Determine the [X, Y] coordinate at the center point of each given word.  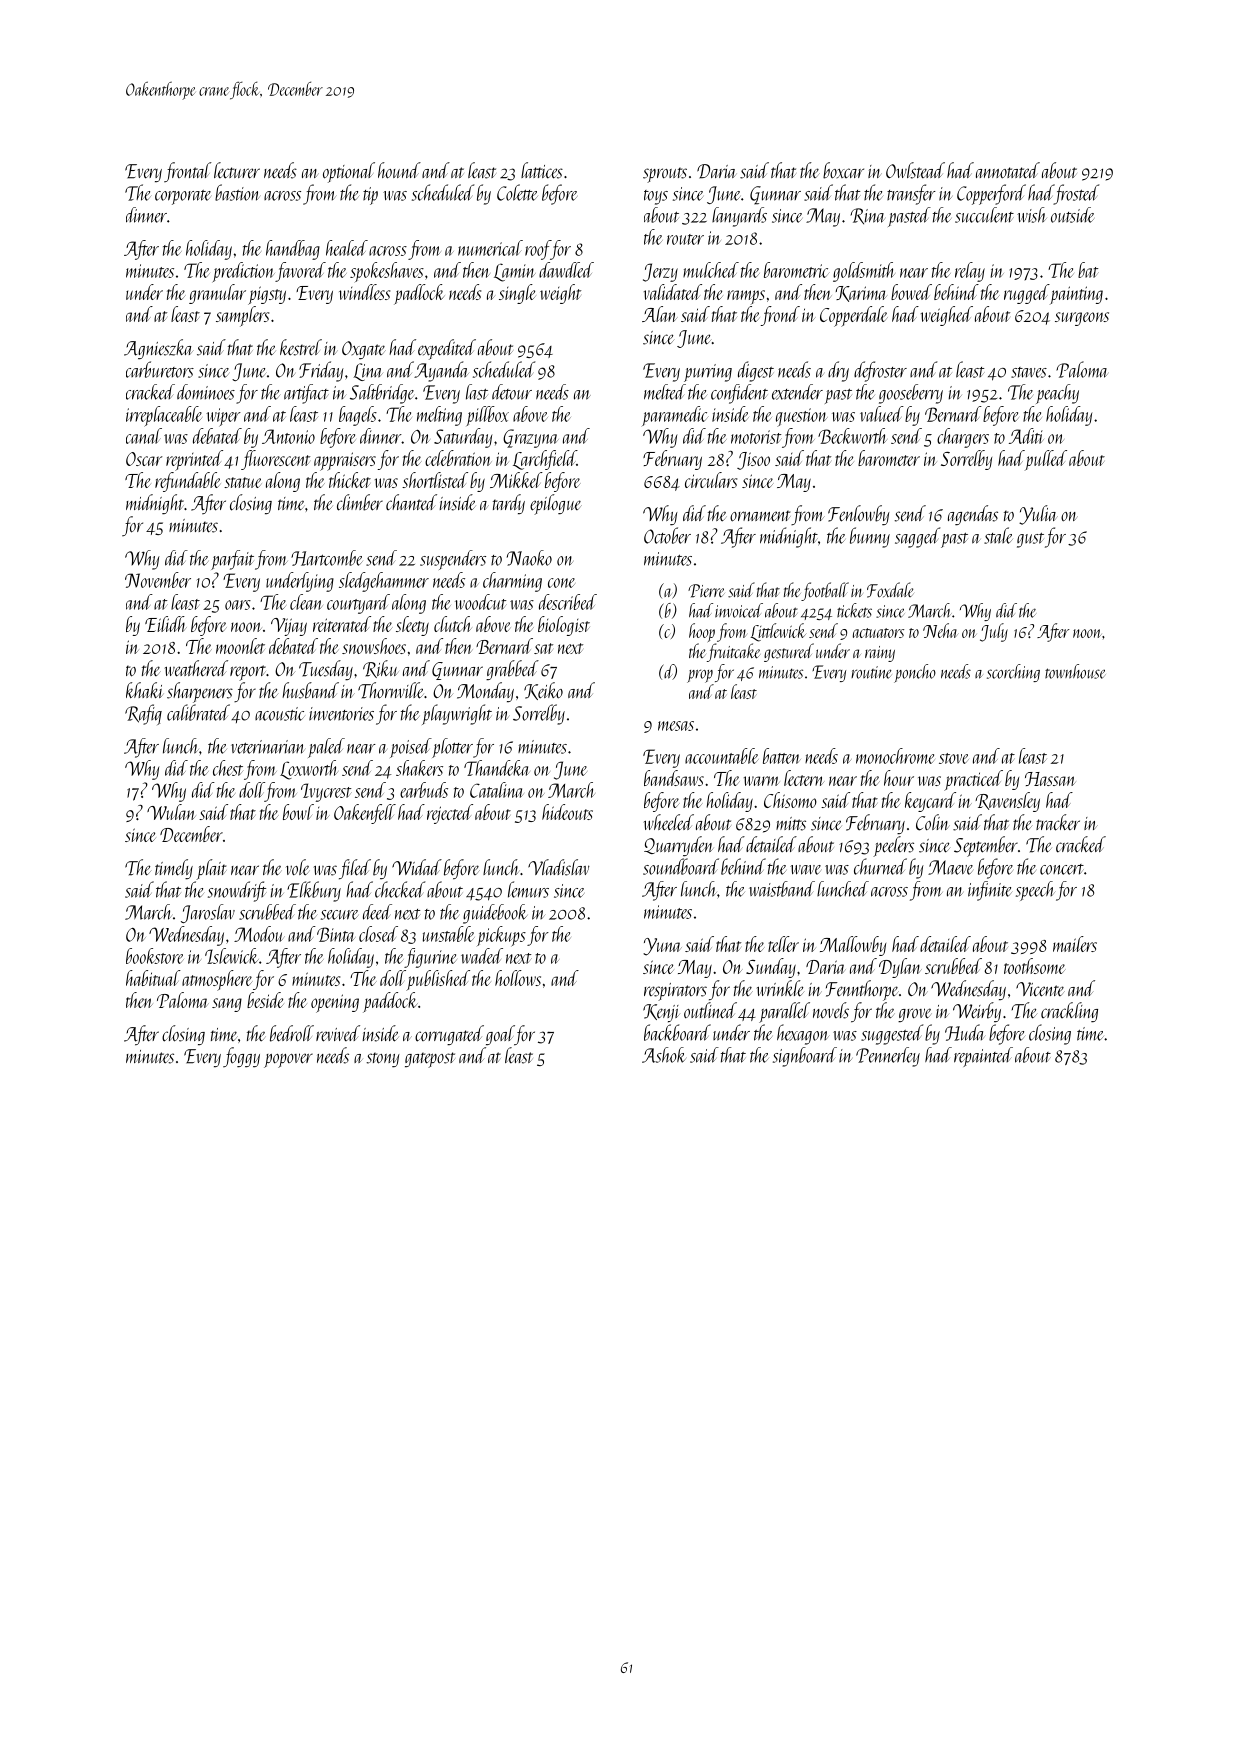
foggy [241, 1057]
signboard [805, 1057]
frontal [188, 172]
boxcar [843, 170]
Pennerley [888, 1057]
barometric [796, 270]
